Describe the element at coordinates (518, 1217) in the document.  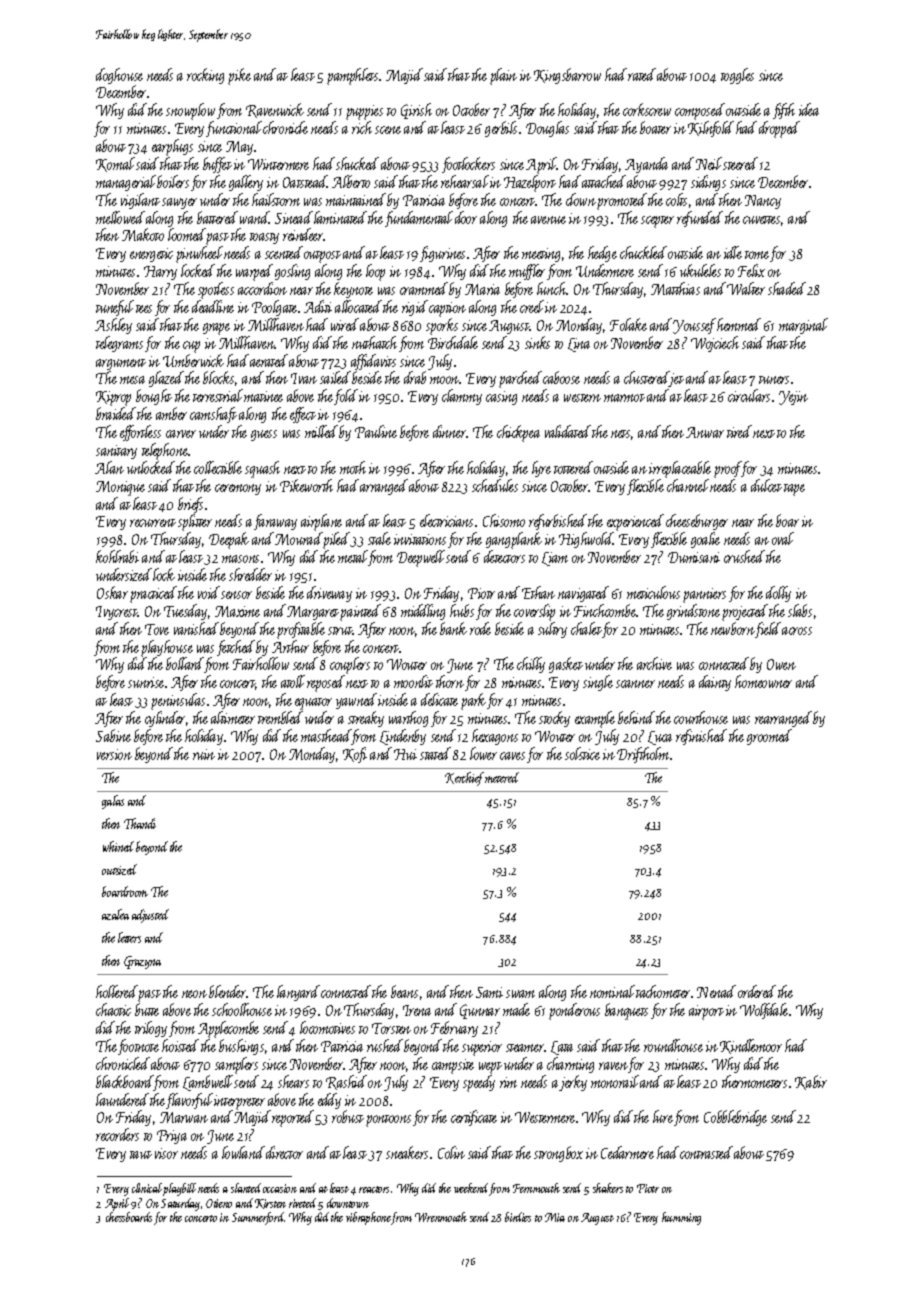
I see `birdies` at that location.
